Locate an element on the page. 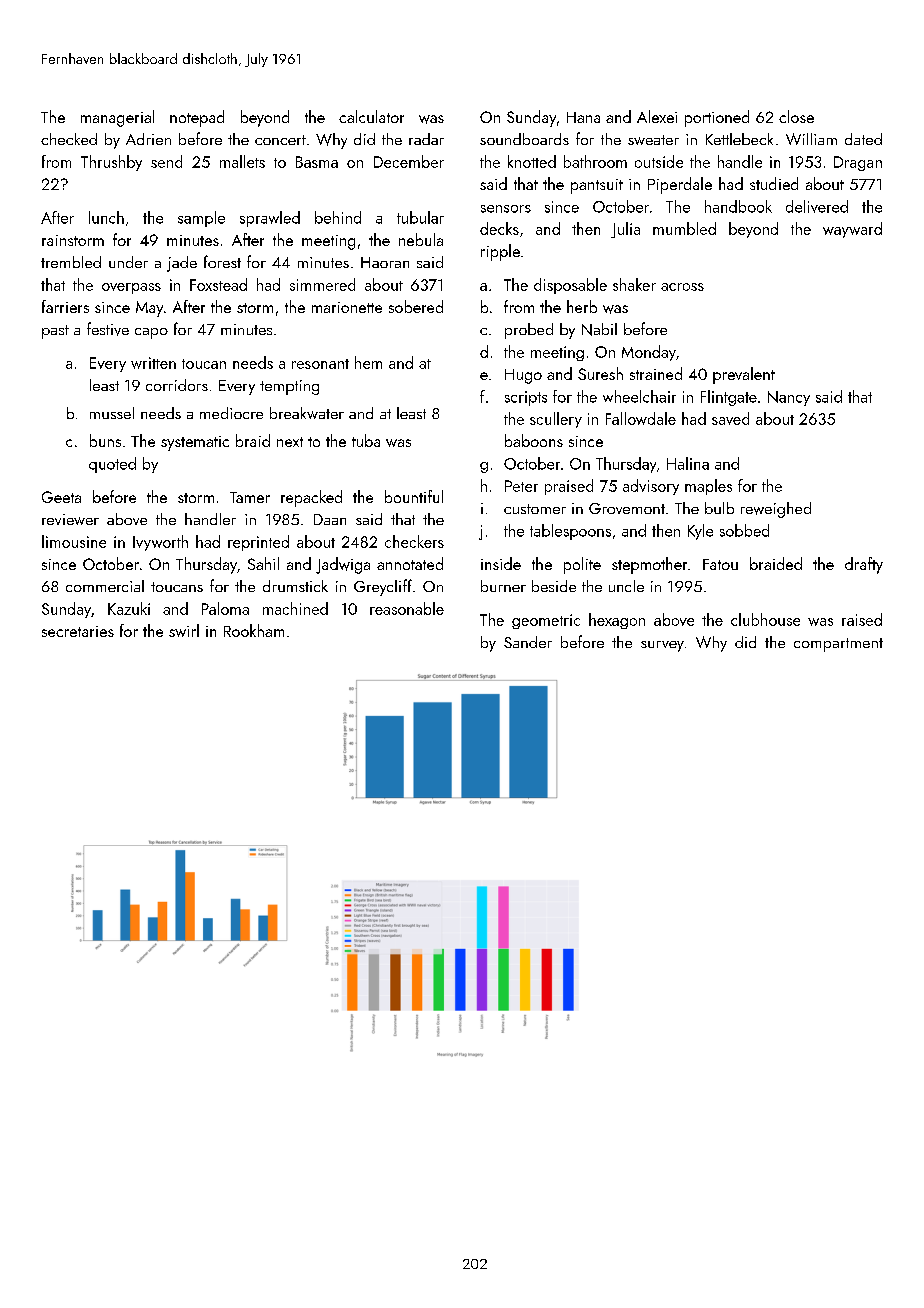 The height and width of the image is (1308, 924). checkers is located at coordinates (414, 541).
